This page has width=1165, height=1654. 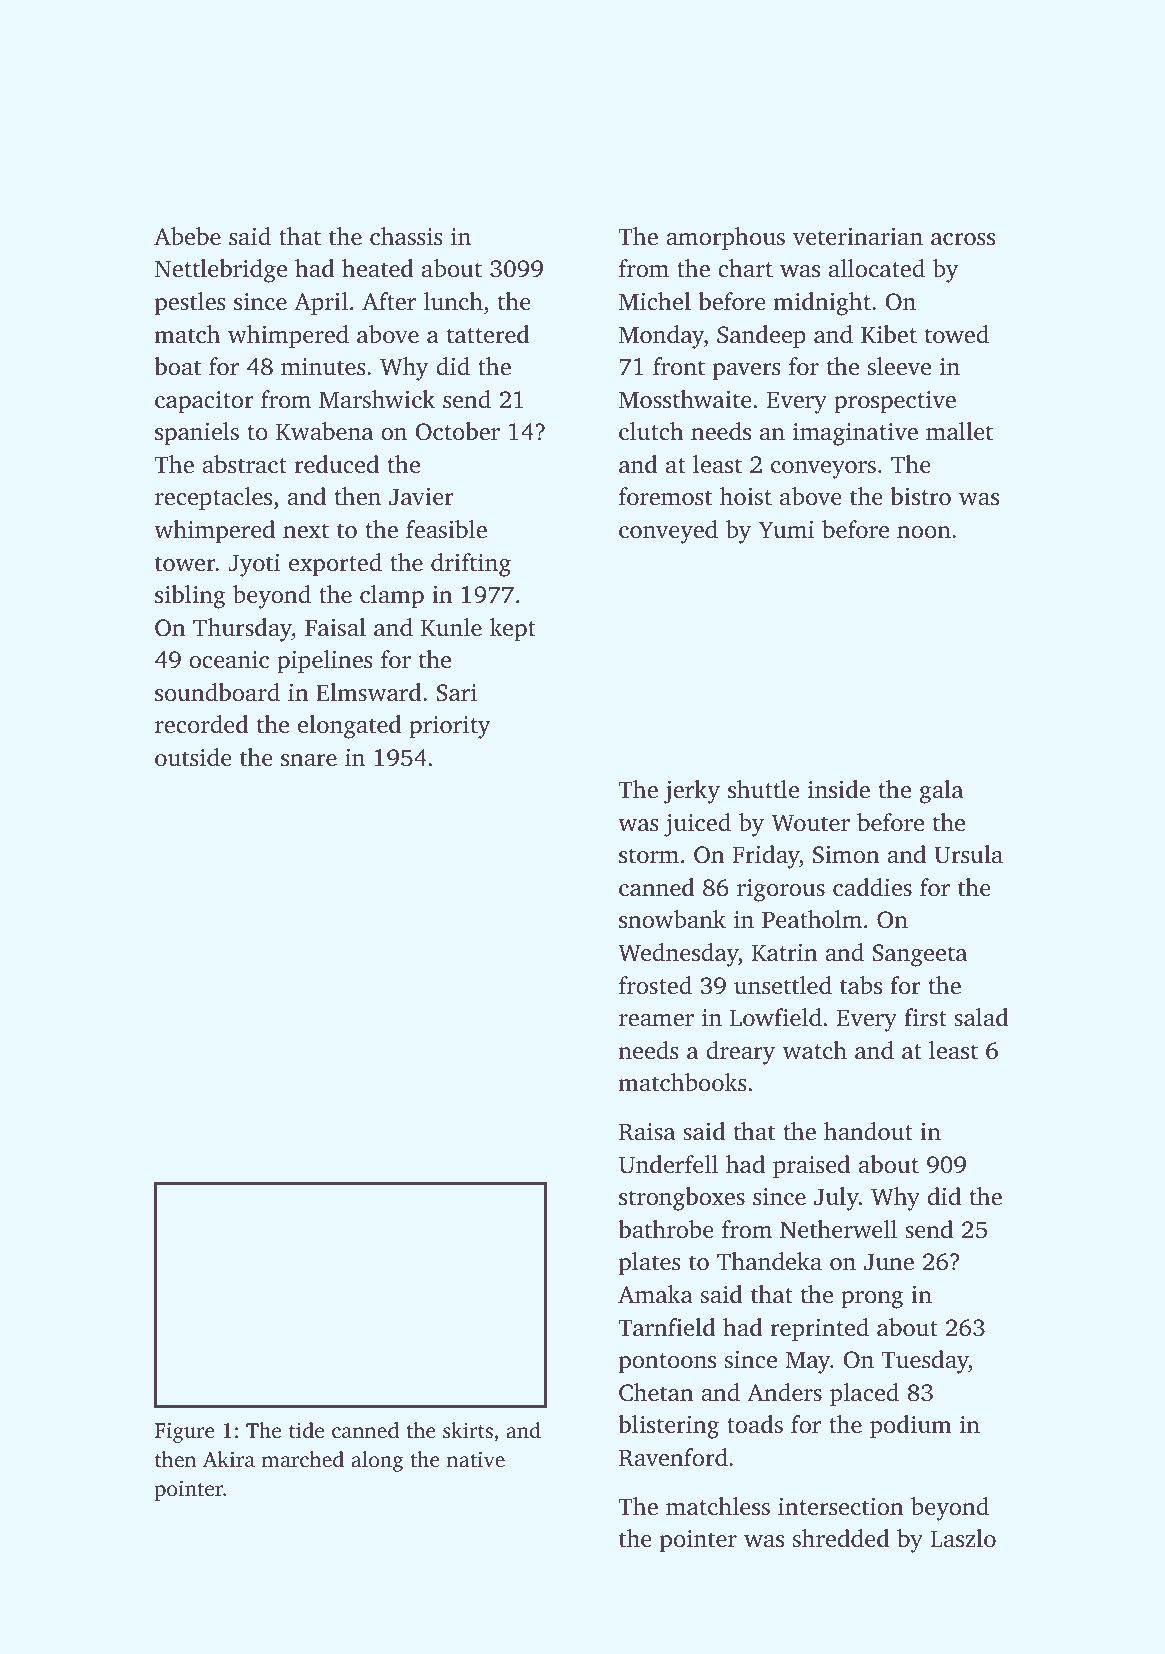 I want to click on along, so click(x=377, y=1461).
